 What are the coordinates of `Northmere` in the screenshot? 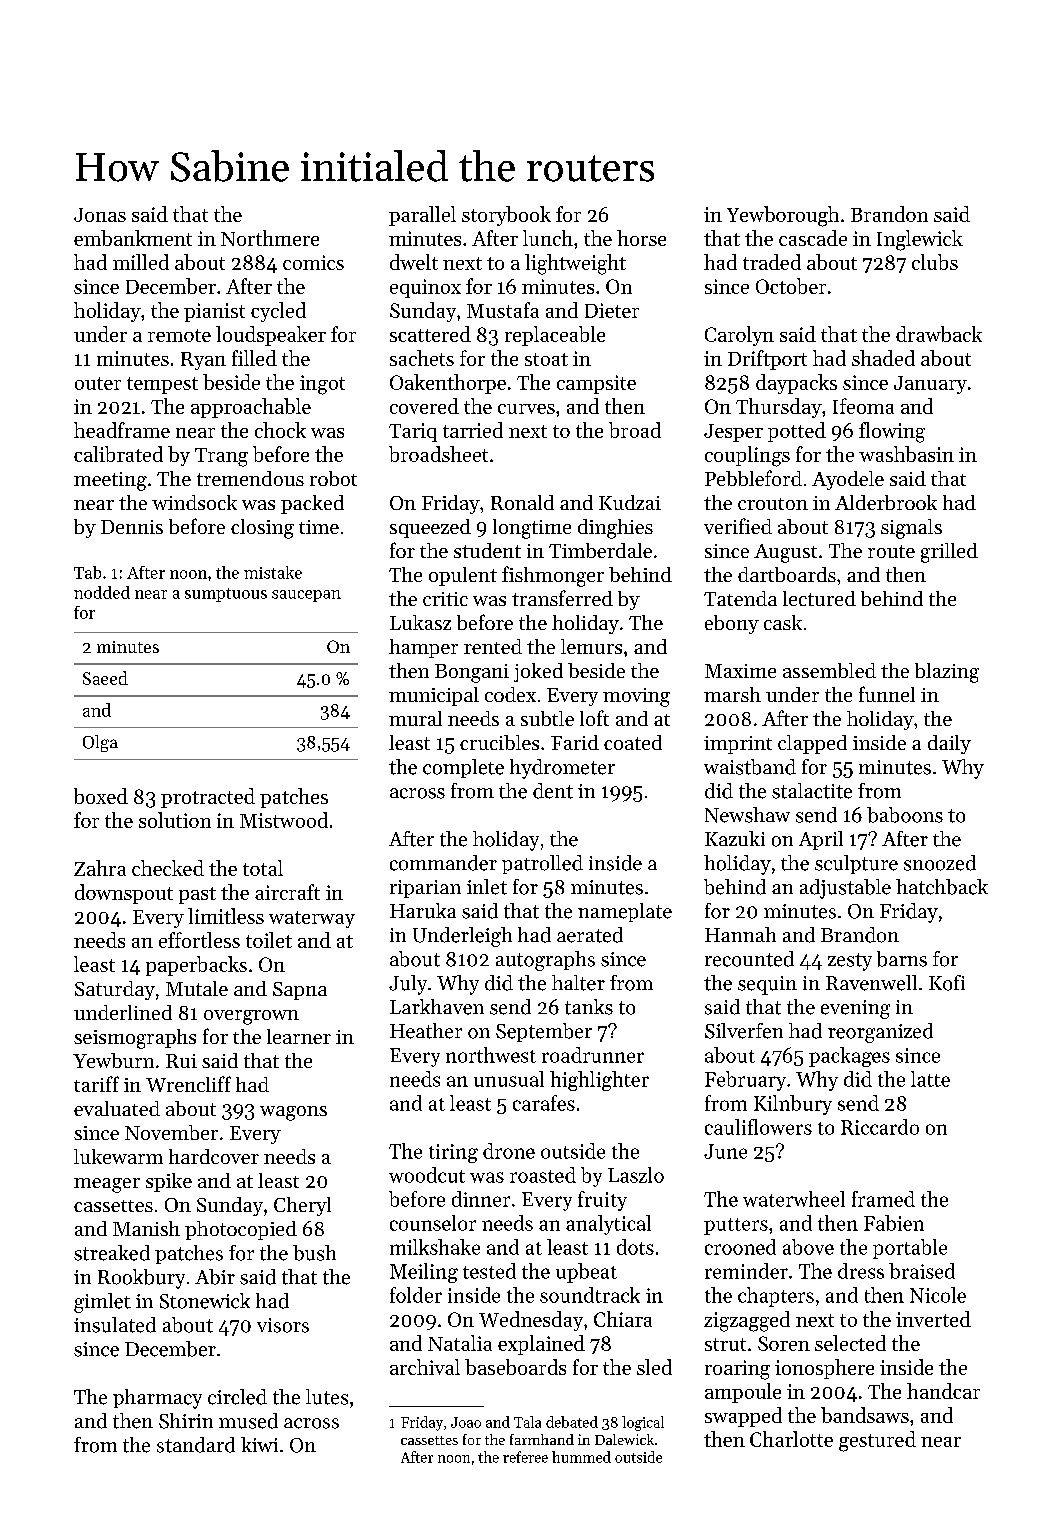 It's located at (270, 238).
